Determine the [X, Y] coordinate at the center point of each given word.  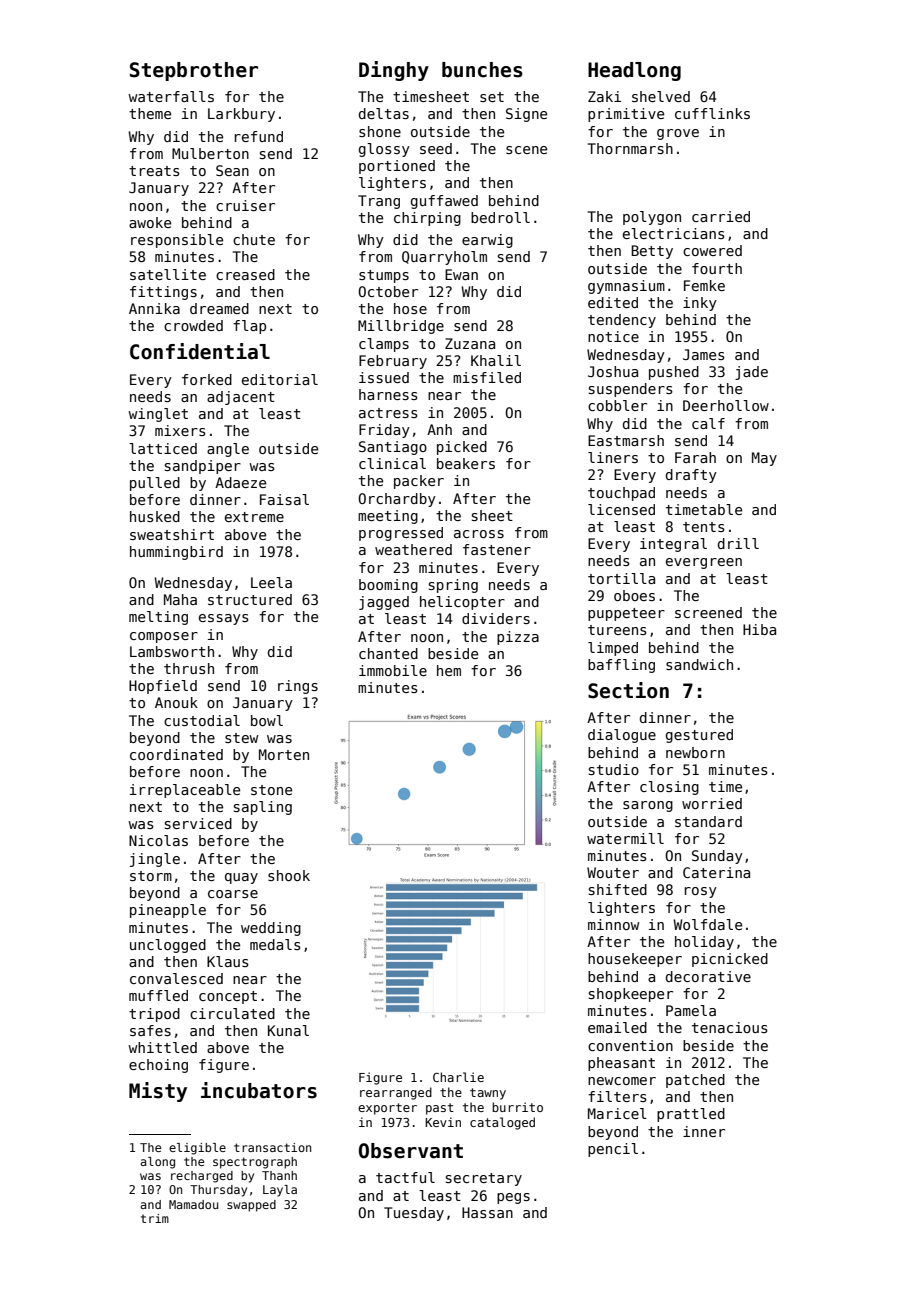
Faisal [284, 499]
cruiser [245, 205]
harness [388, 394]
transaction [272, 1147]
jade [751, 373]
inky [700, 304]
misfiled [487, 377]
